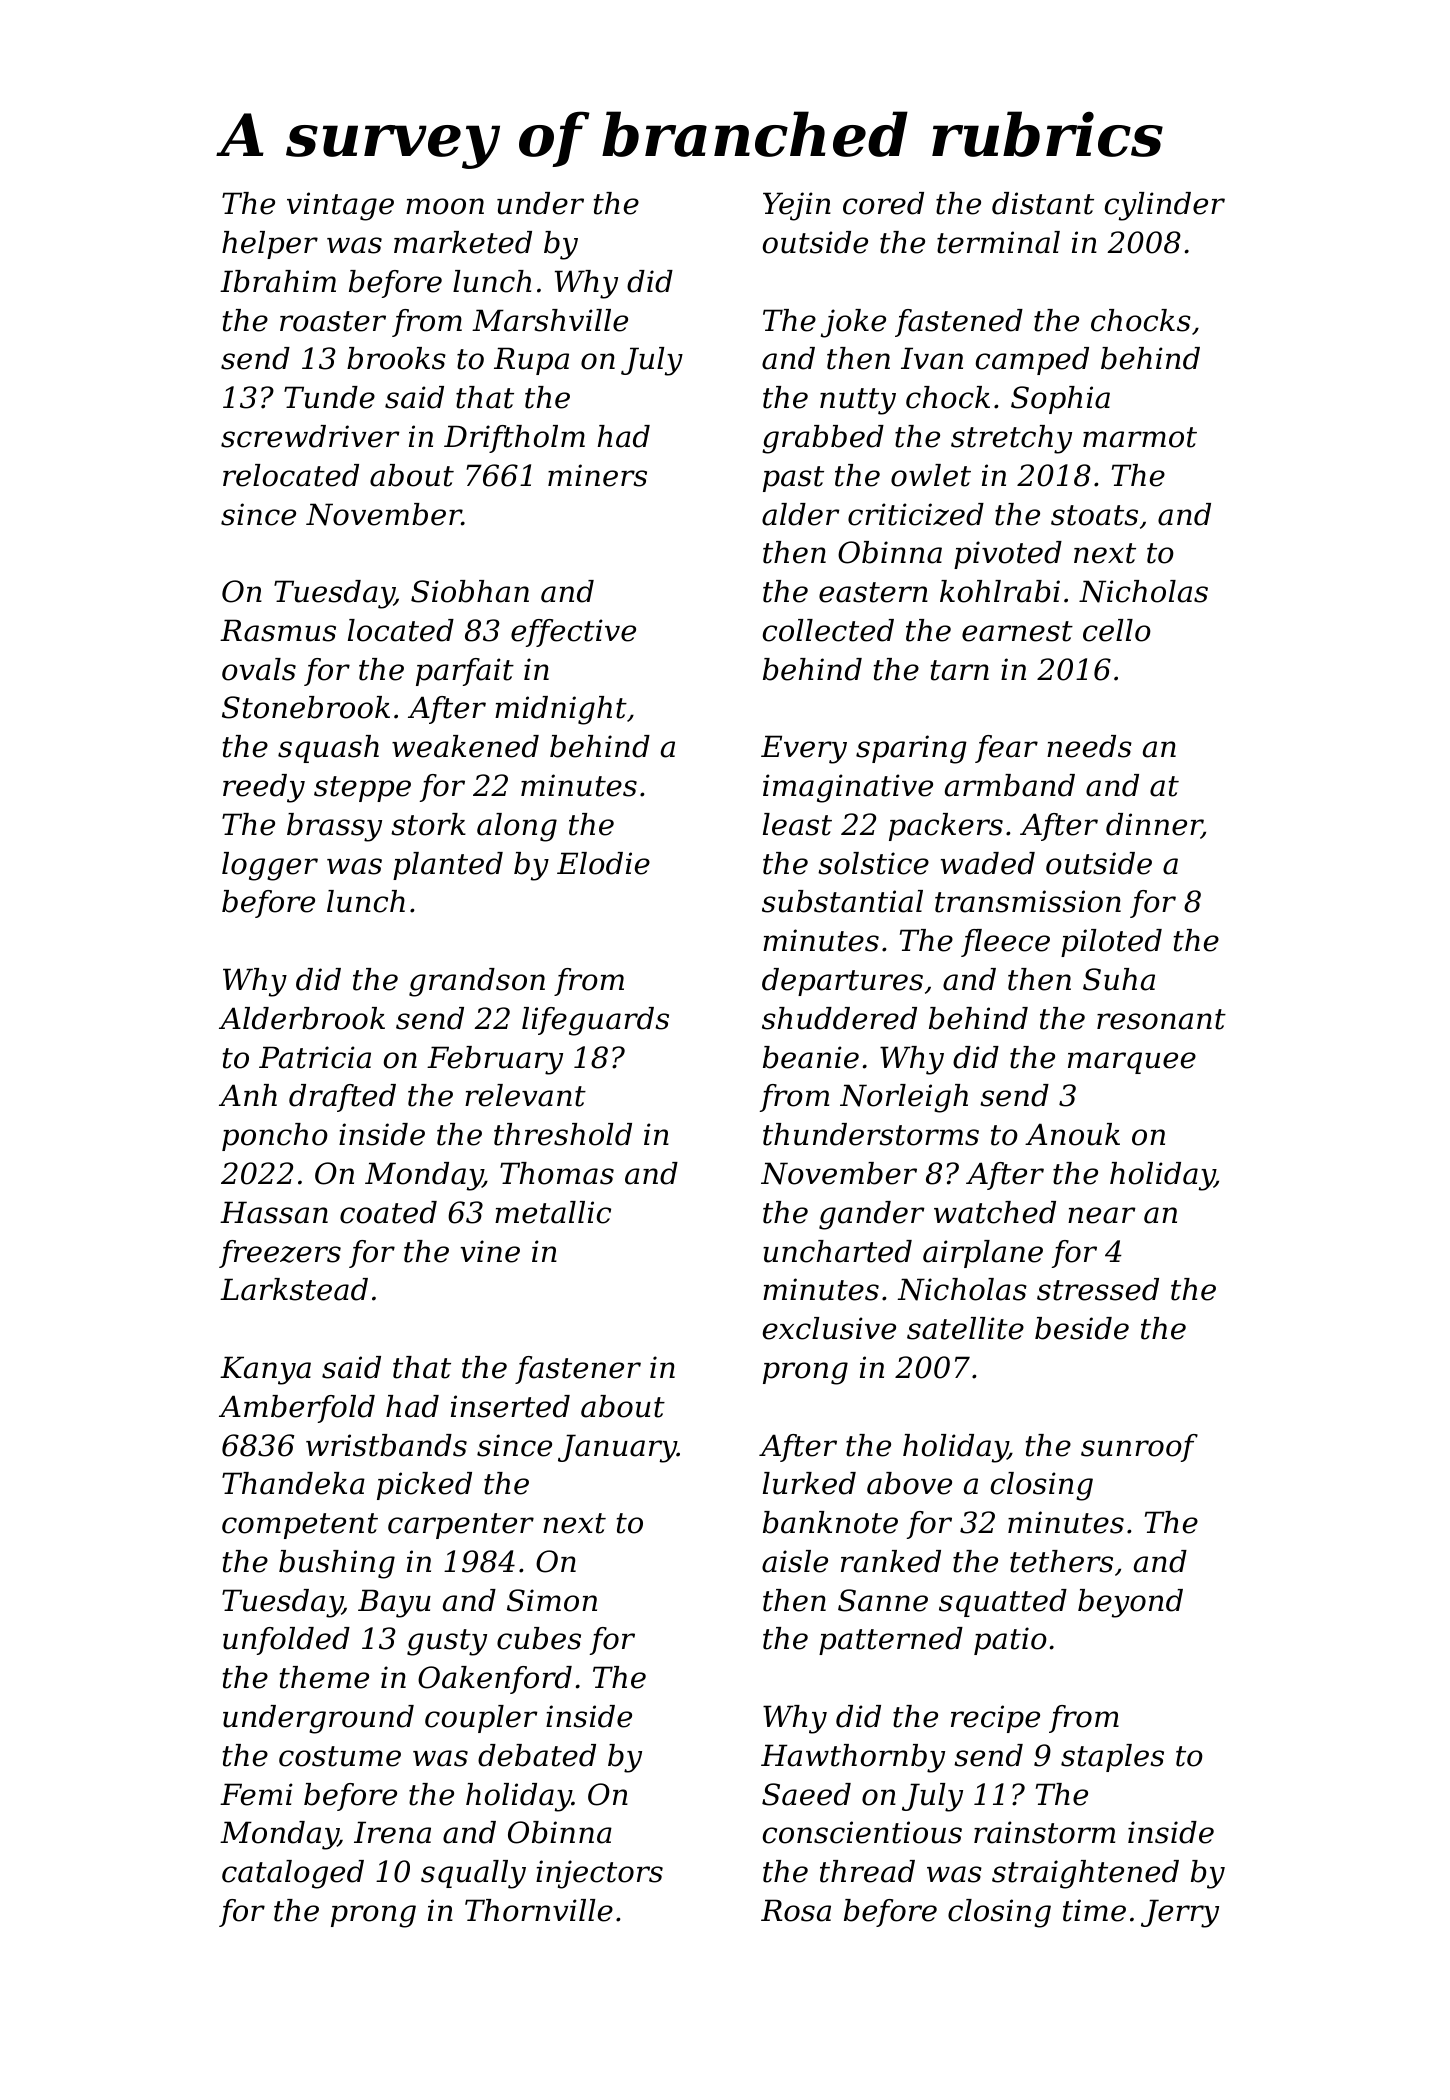  Describe the element at coordinates (1010, 1641) in the screenshot. I see `patio` at that location.
